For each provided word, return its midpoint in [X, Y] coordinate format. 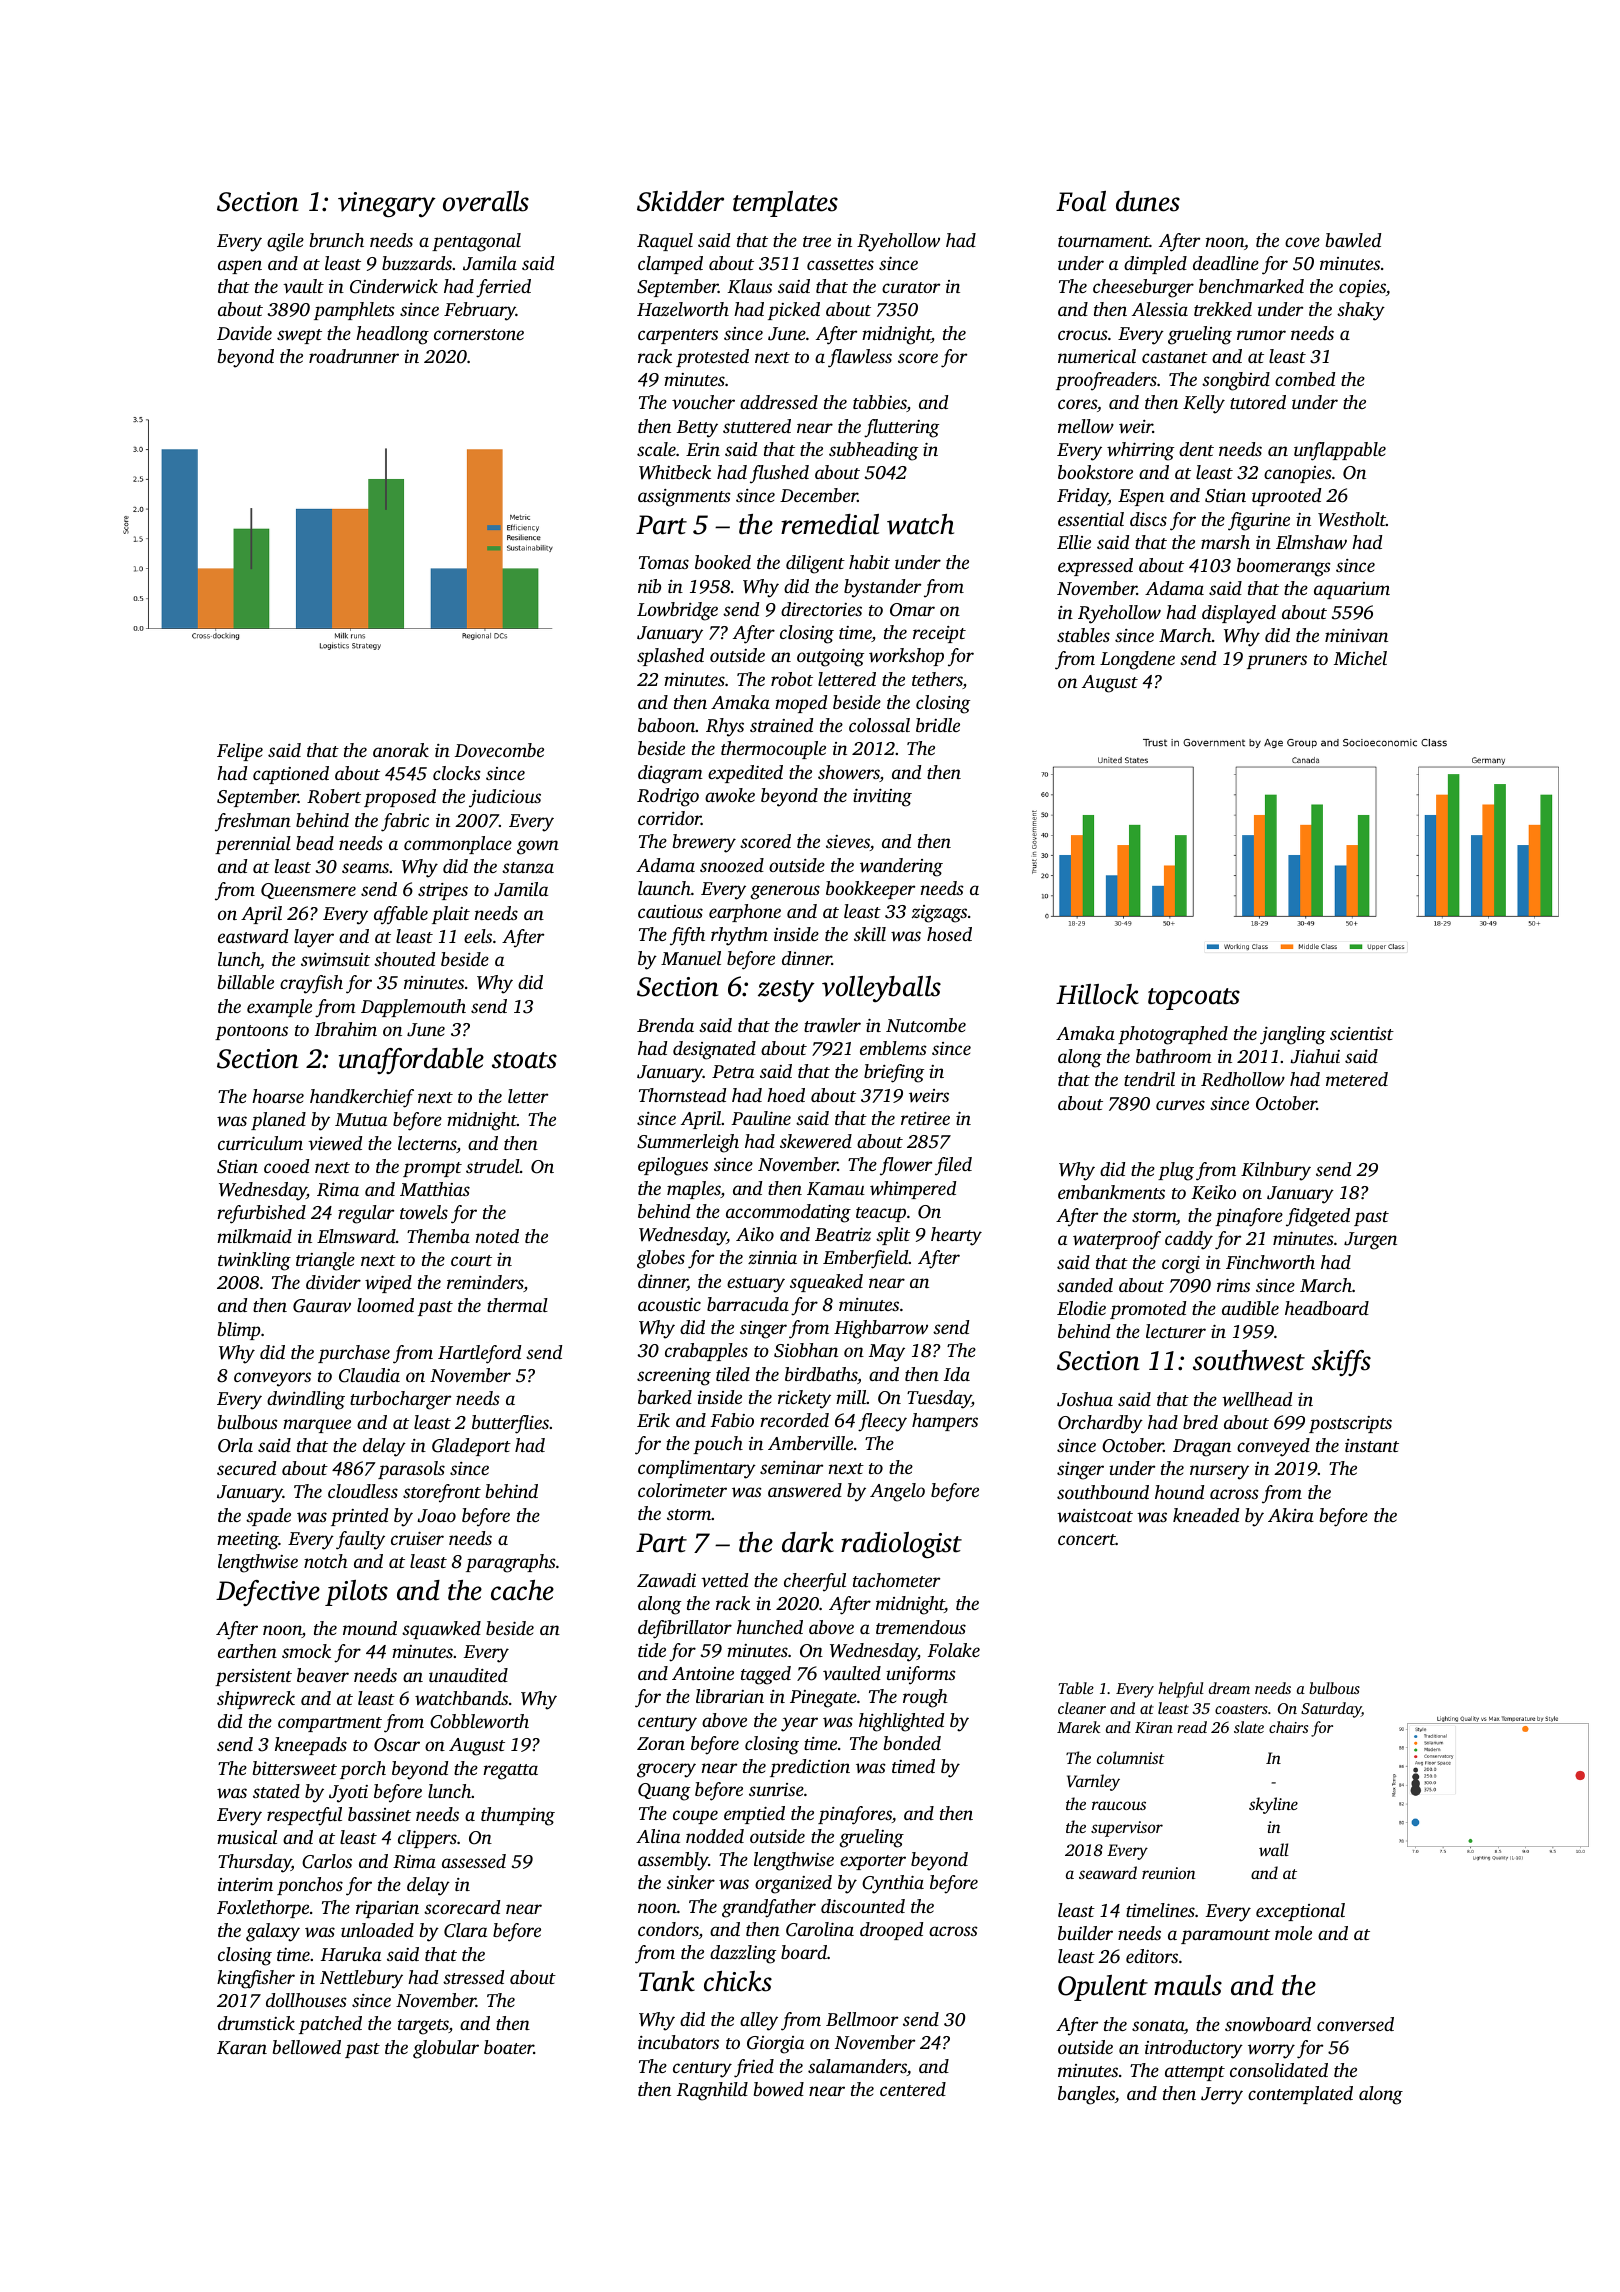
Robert [334, 796]
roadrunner [354, 356]
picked [794, 311]
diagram [670, 774]
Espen [1141, 497]
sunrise [776, 1789]
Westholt [1352, 519]
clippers [427, 1839]
